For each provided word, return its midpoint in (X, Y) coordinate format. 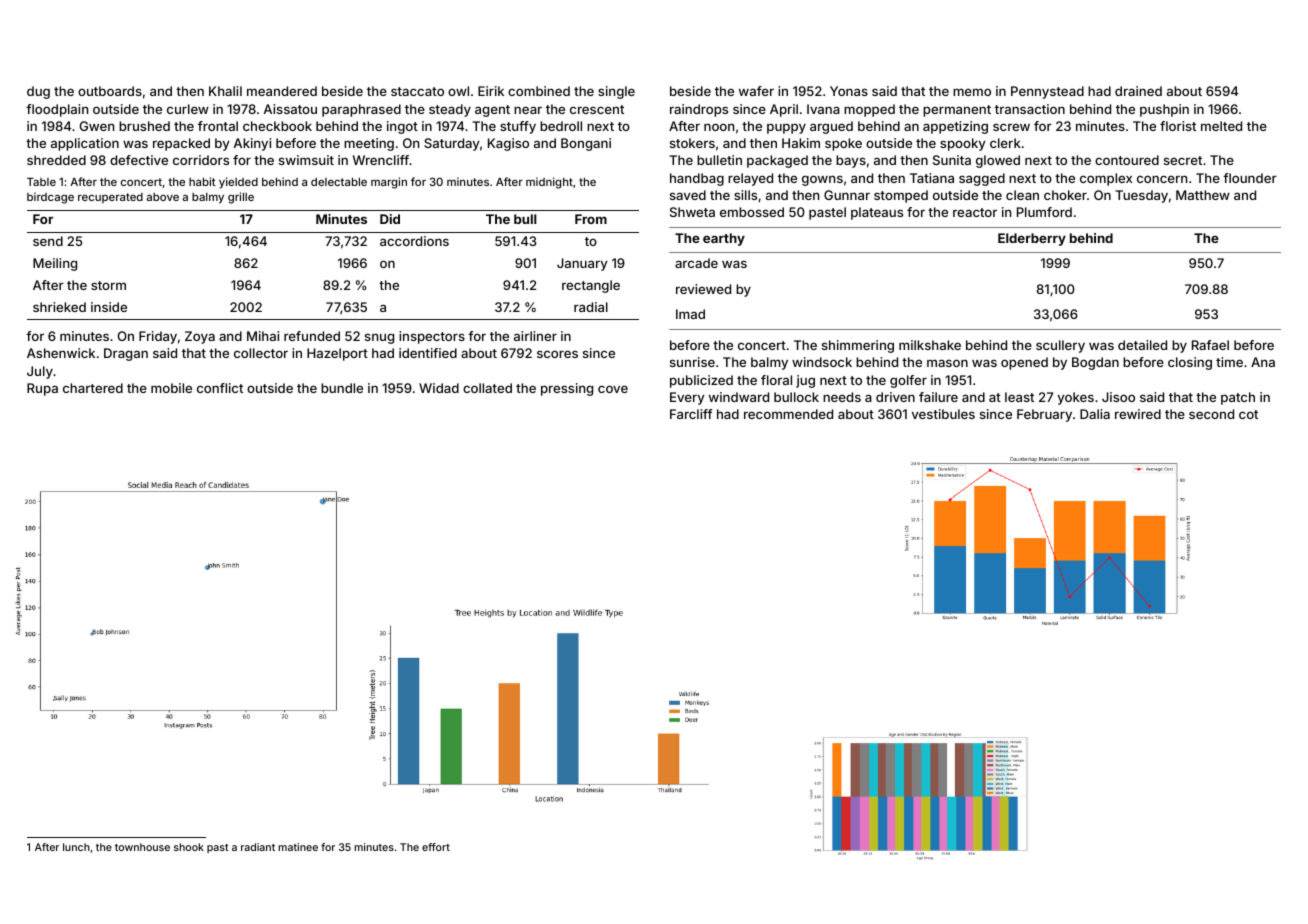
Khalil (225, 91)
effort (436, 847)
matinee (298, 847)
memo (972, 92)
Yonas (849, 91)
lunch (76, 847)
